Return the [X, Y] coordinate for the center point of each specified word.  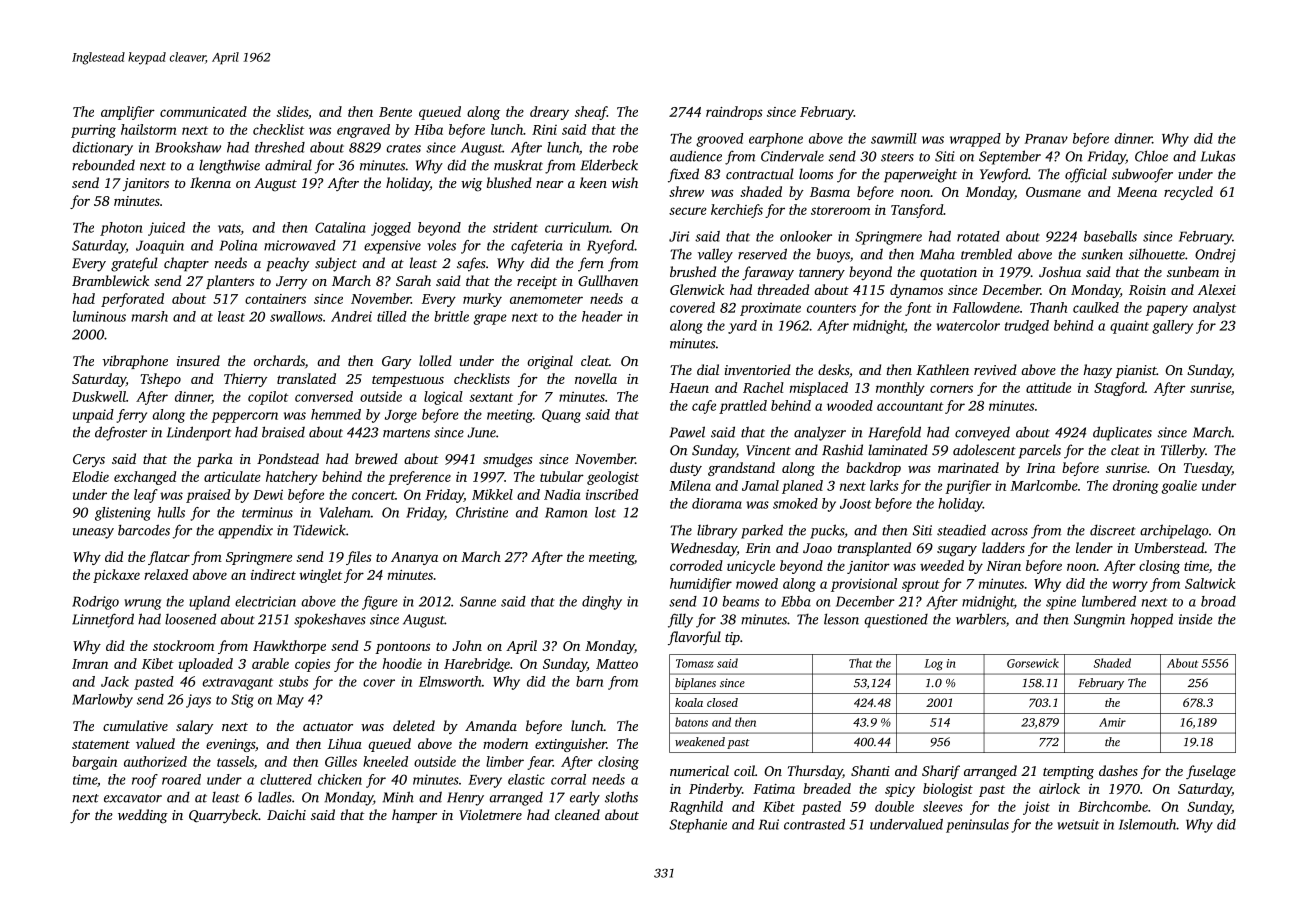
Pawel [687, 432]
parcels [1040, 451]
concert [373, 495]
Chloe [1151, 156]
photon [121, 229]
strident [515, 227]
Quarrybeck [223, 816]
